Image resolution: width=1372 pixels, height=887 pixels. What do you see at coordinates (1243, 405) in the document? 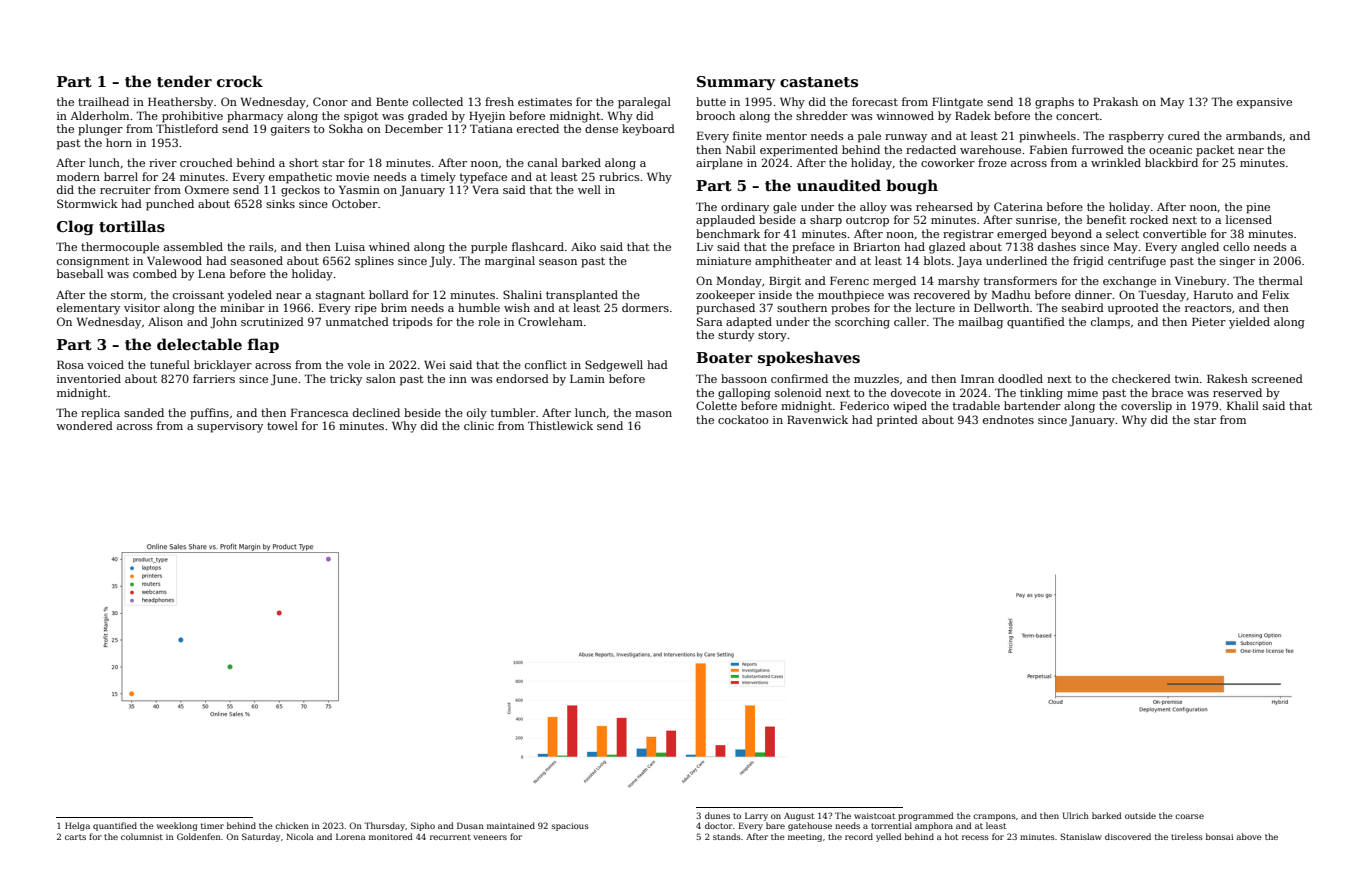
I see `Khalil` at bounding box center [1243, 405].
